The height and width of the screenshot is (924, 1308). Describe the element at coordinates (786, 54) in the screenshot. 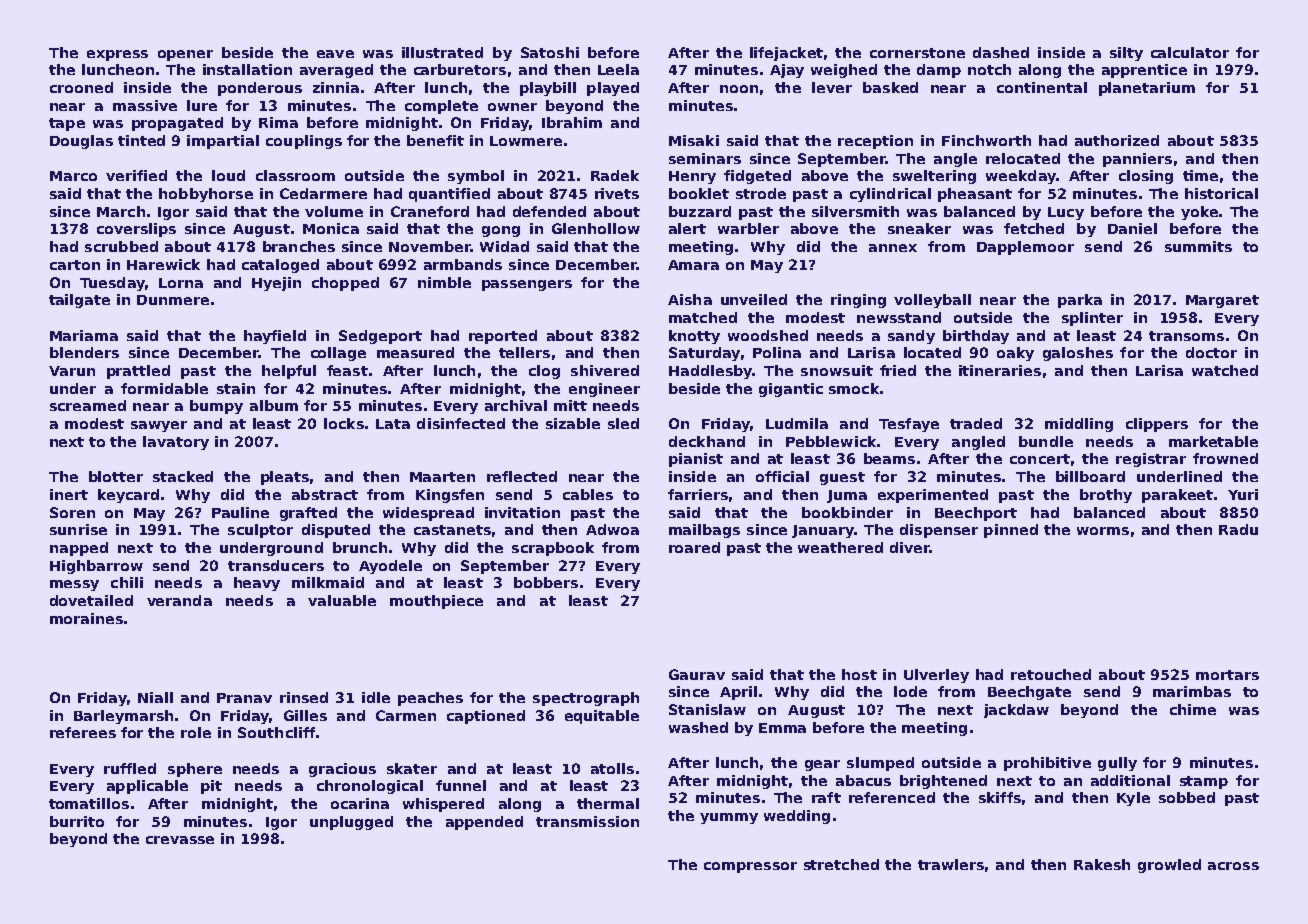

I see `lifejacket` at that location.
